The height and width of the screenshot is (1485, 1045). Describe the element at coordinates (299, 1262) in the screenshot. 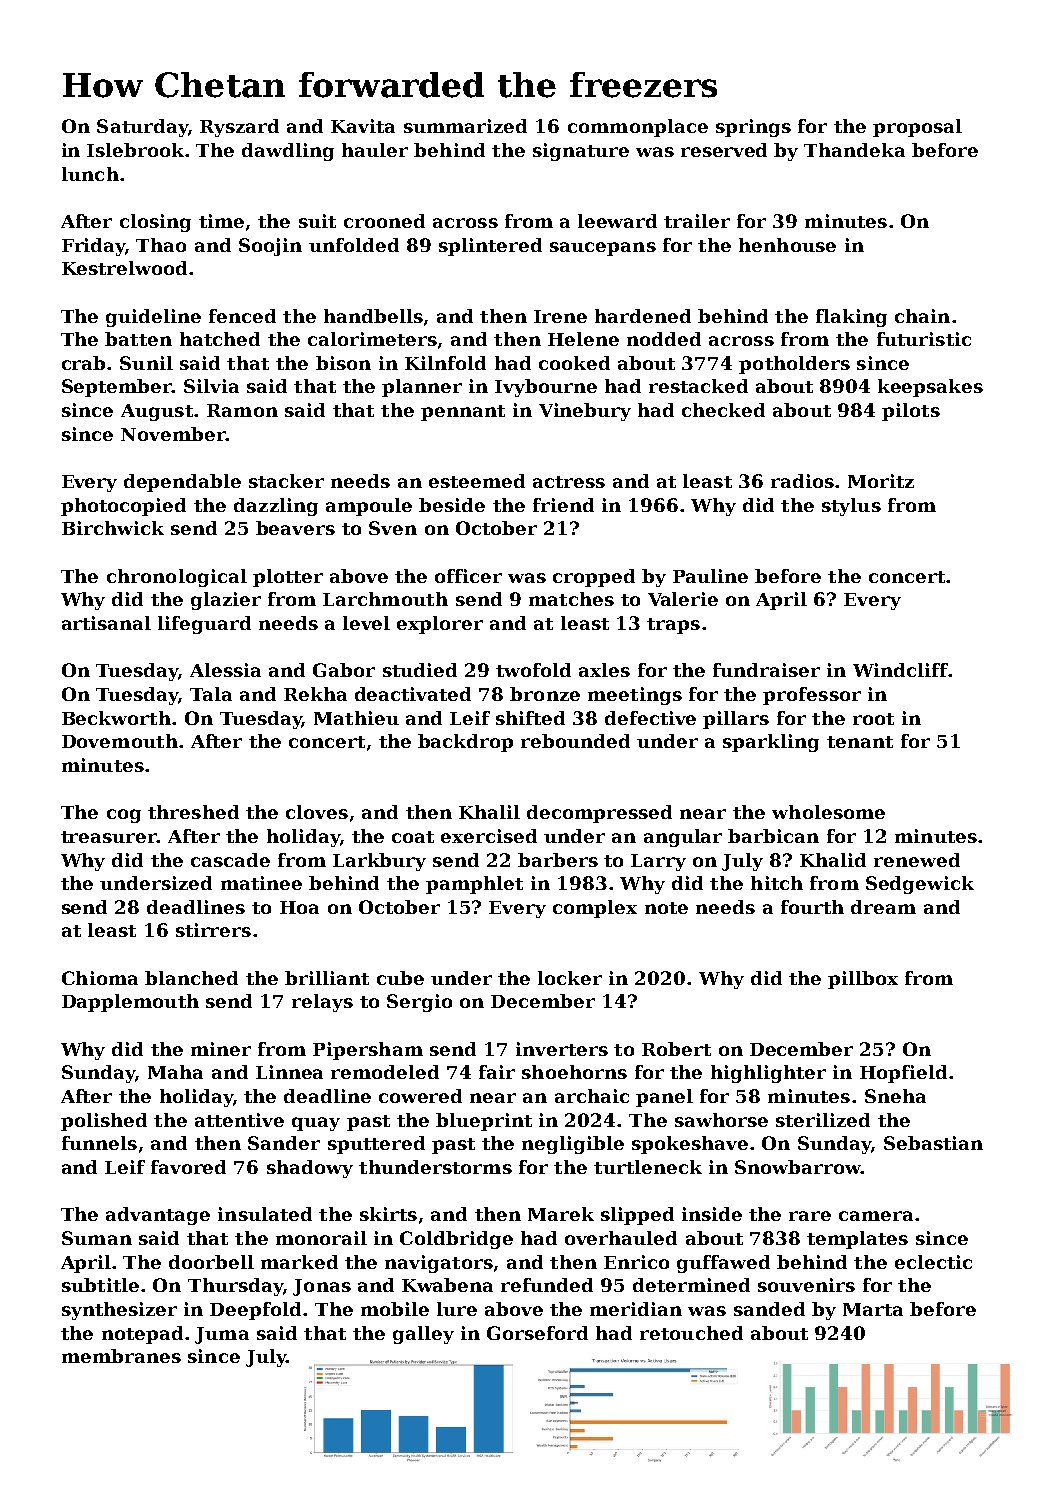

I see `marked` at that location.
